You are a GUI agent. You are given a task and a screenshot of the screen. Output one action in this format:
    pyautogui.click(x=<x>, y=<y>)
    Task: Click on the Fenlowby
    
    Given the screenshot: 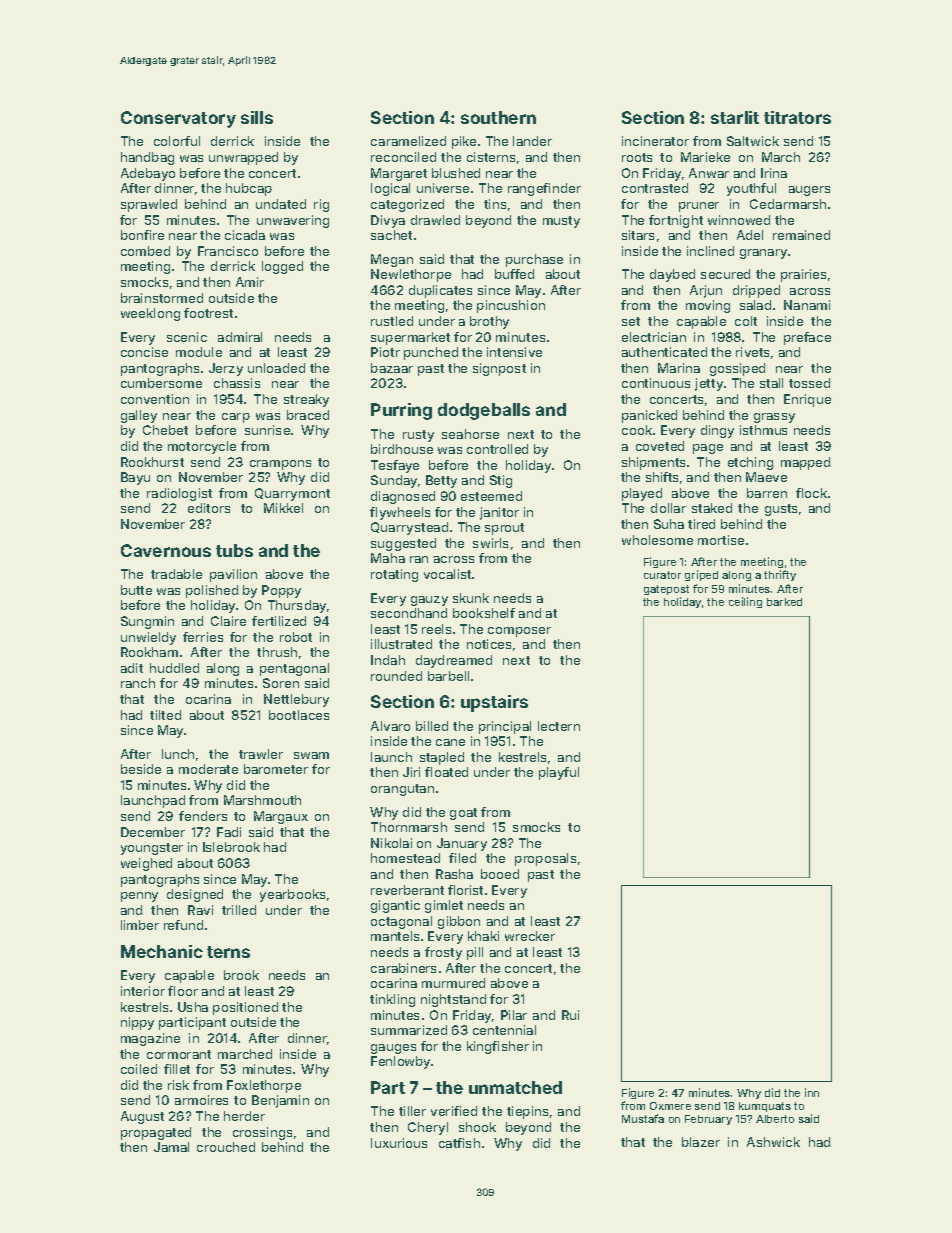 What is the action you would take?
    pyautogui.click(x=401, y=1062)
